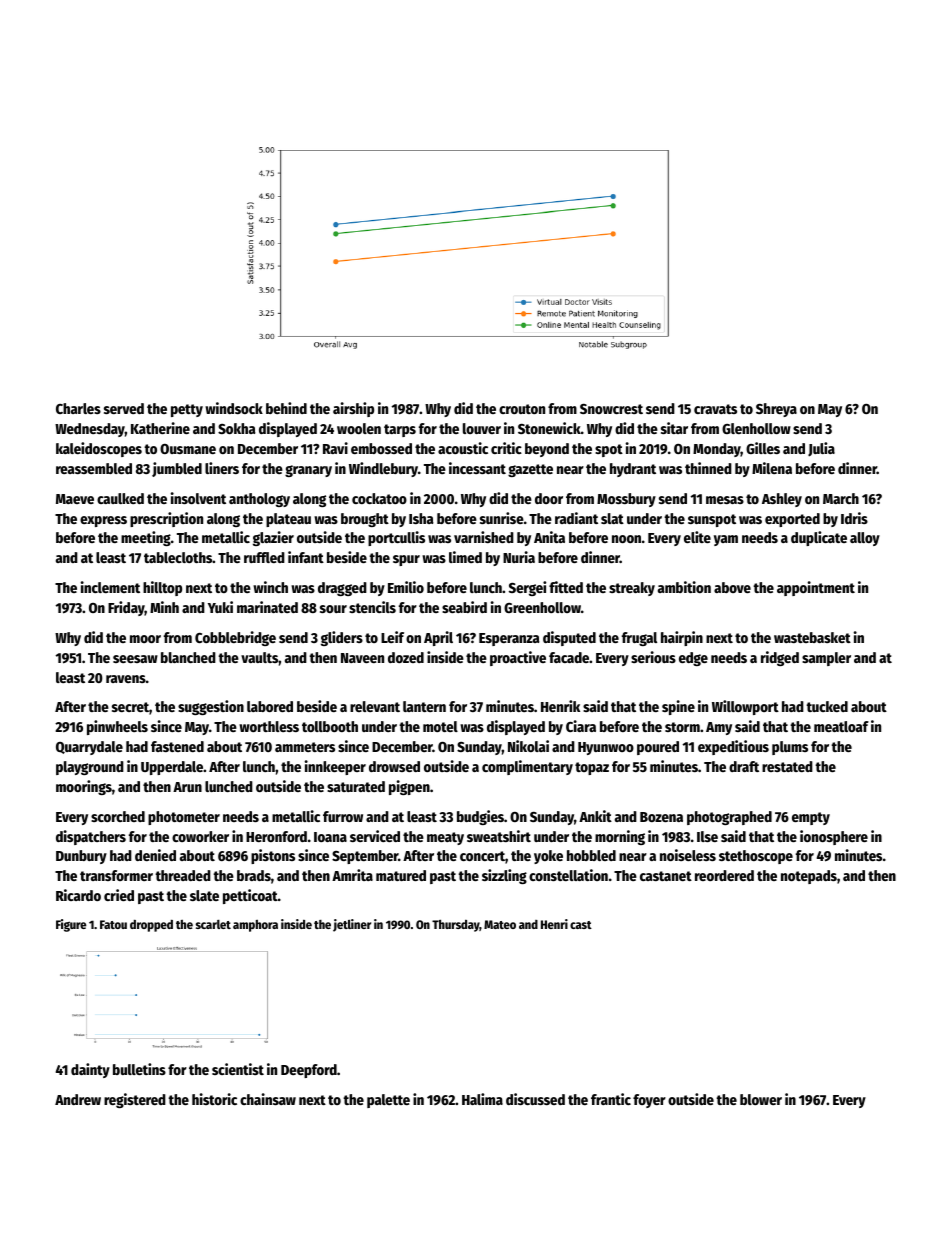 The width and height of the document is (952, 1233). I want to click on inclement, so click(110, 587).
